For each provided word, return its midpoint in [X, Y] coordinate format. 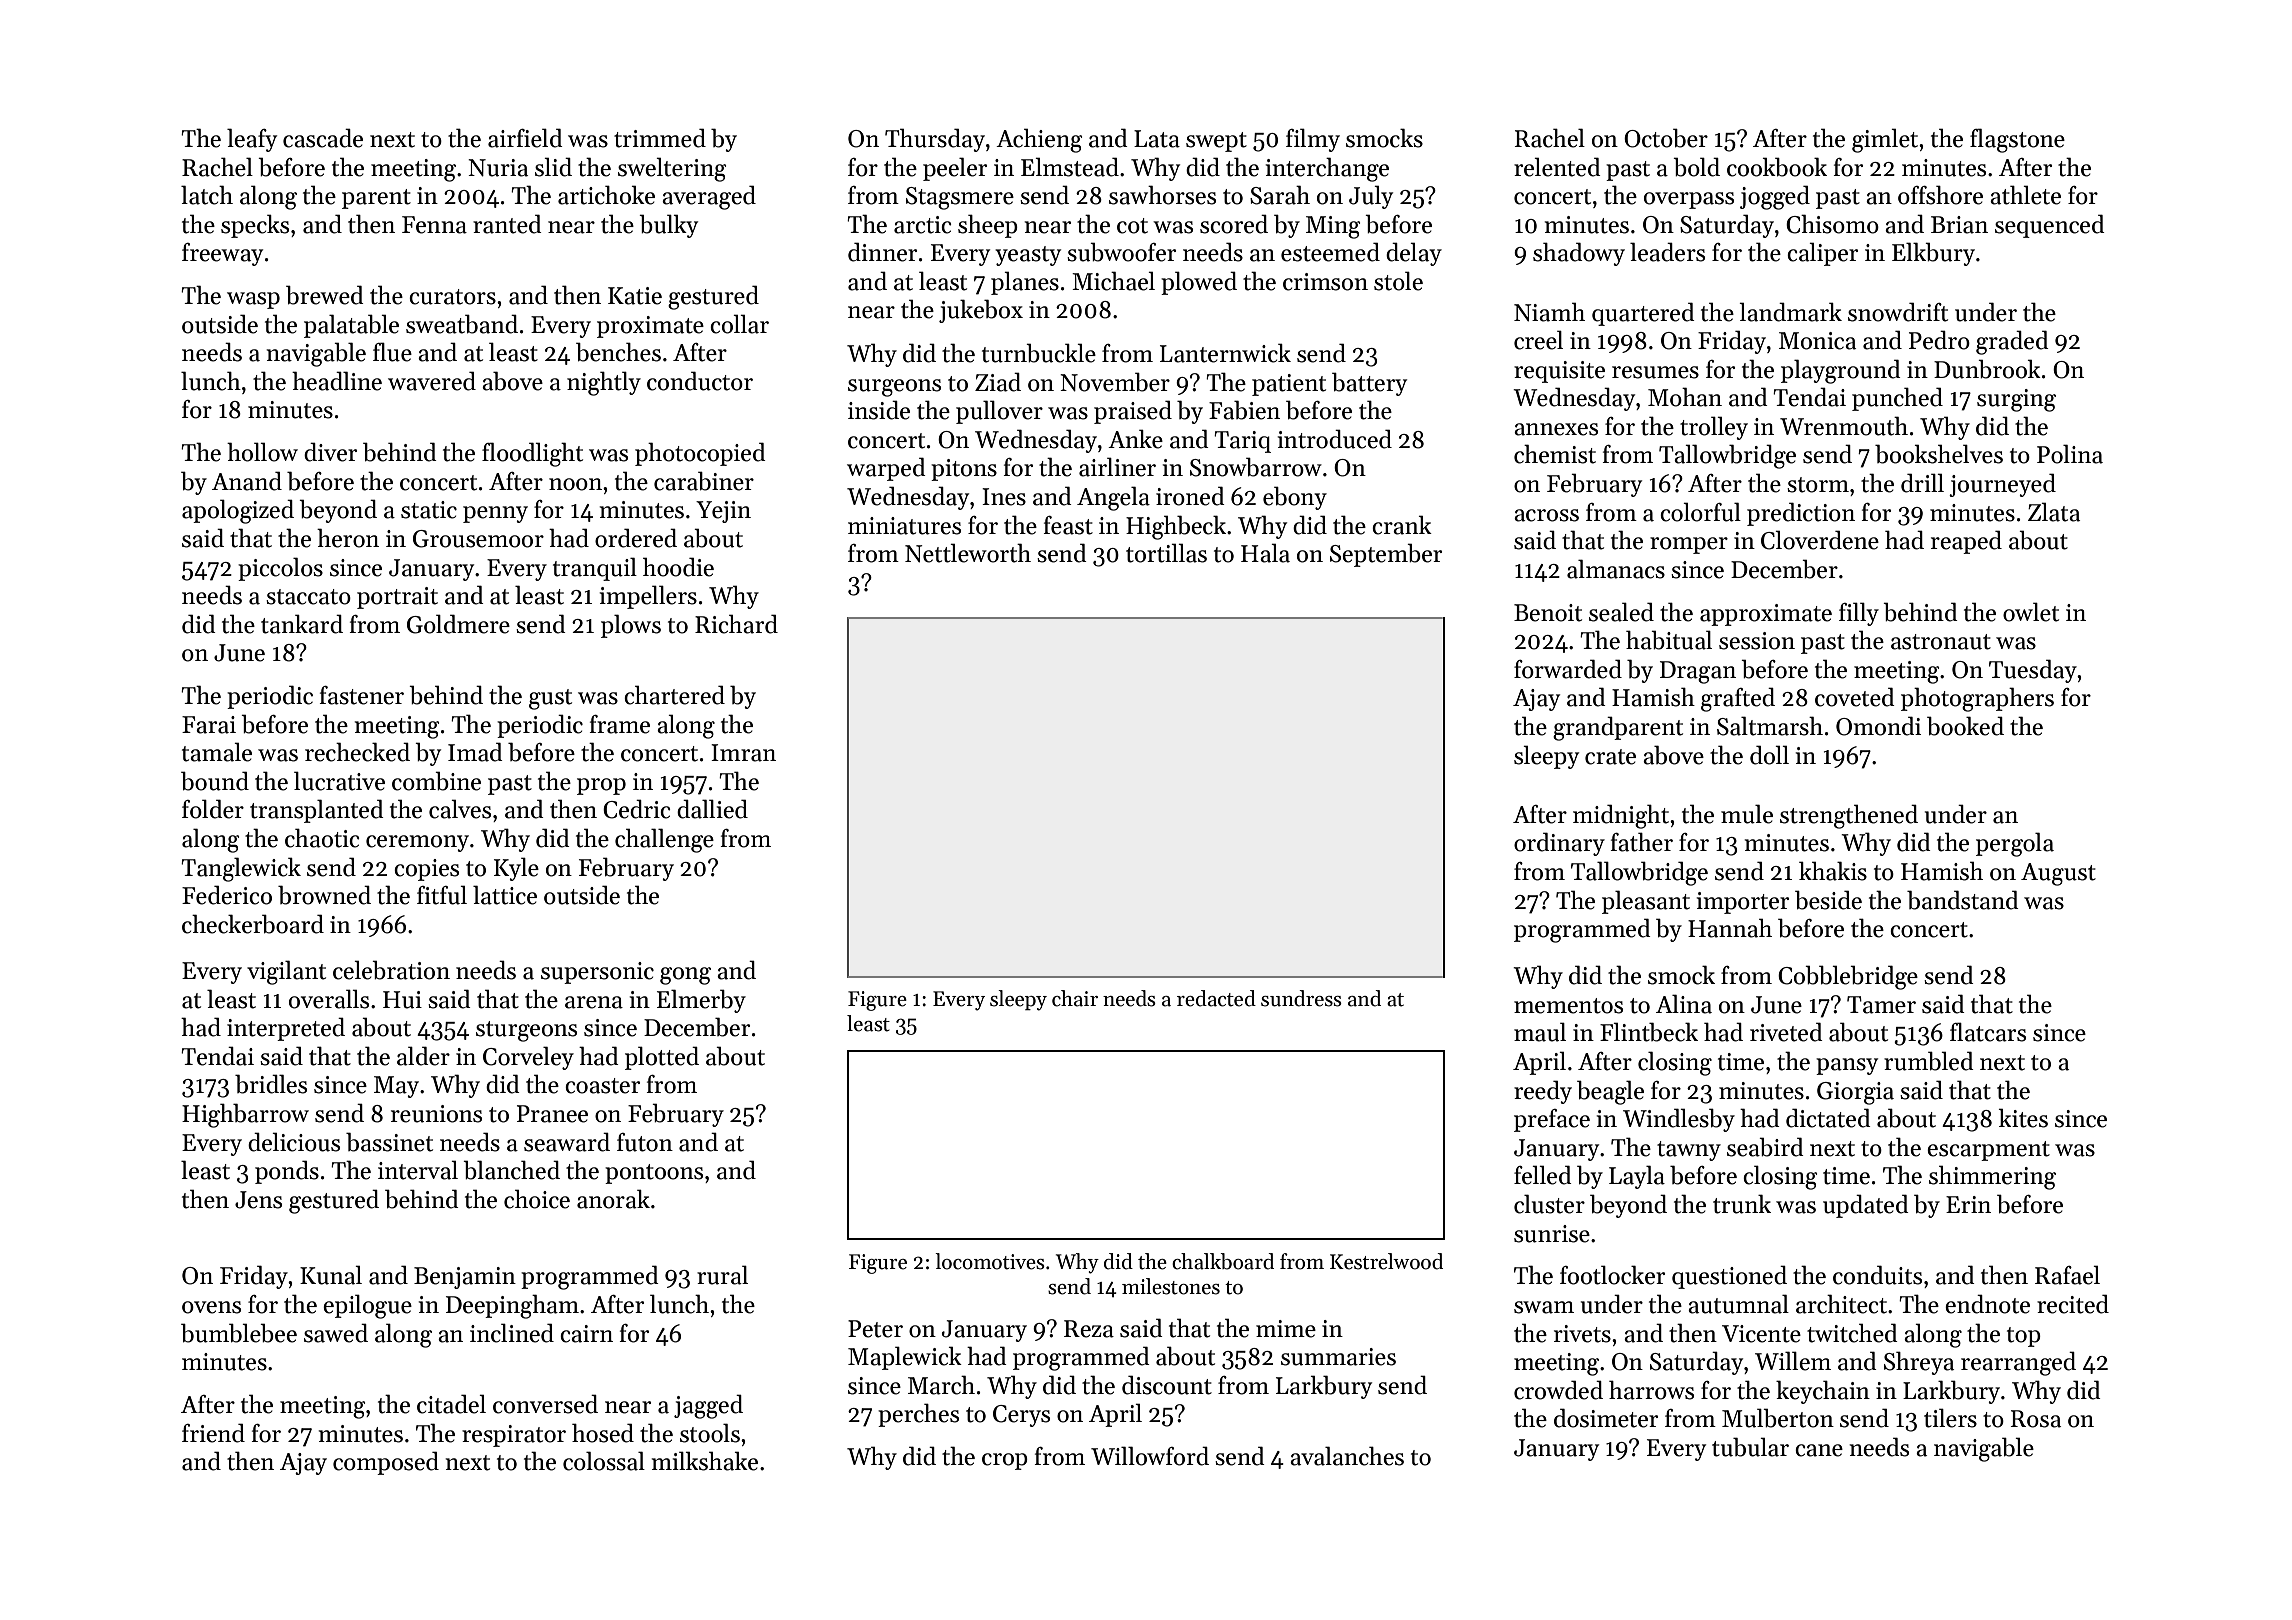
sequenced [2050, 226]
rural [722, 1275]
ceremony [417, 843]
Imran [743, 753]
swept [1216, 142]
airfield [525, 138]
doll [1769, 755]
